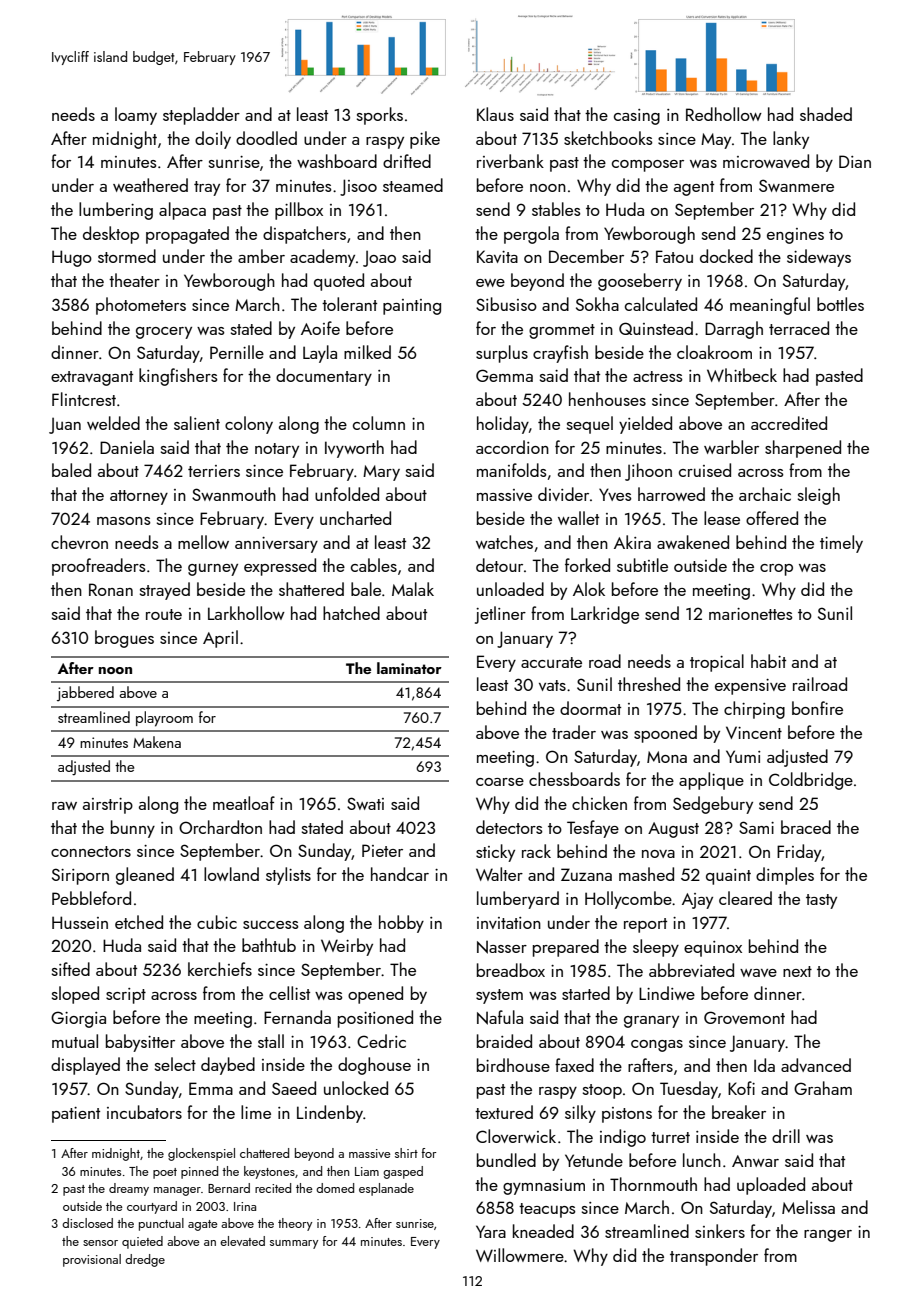 This screenshot has height=1308, width=924. I want to click on Hugo, so click(72, 258).
